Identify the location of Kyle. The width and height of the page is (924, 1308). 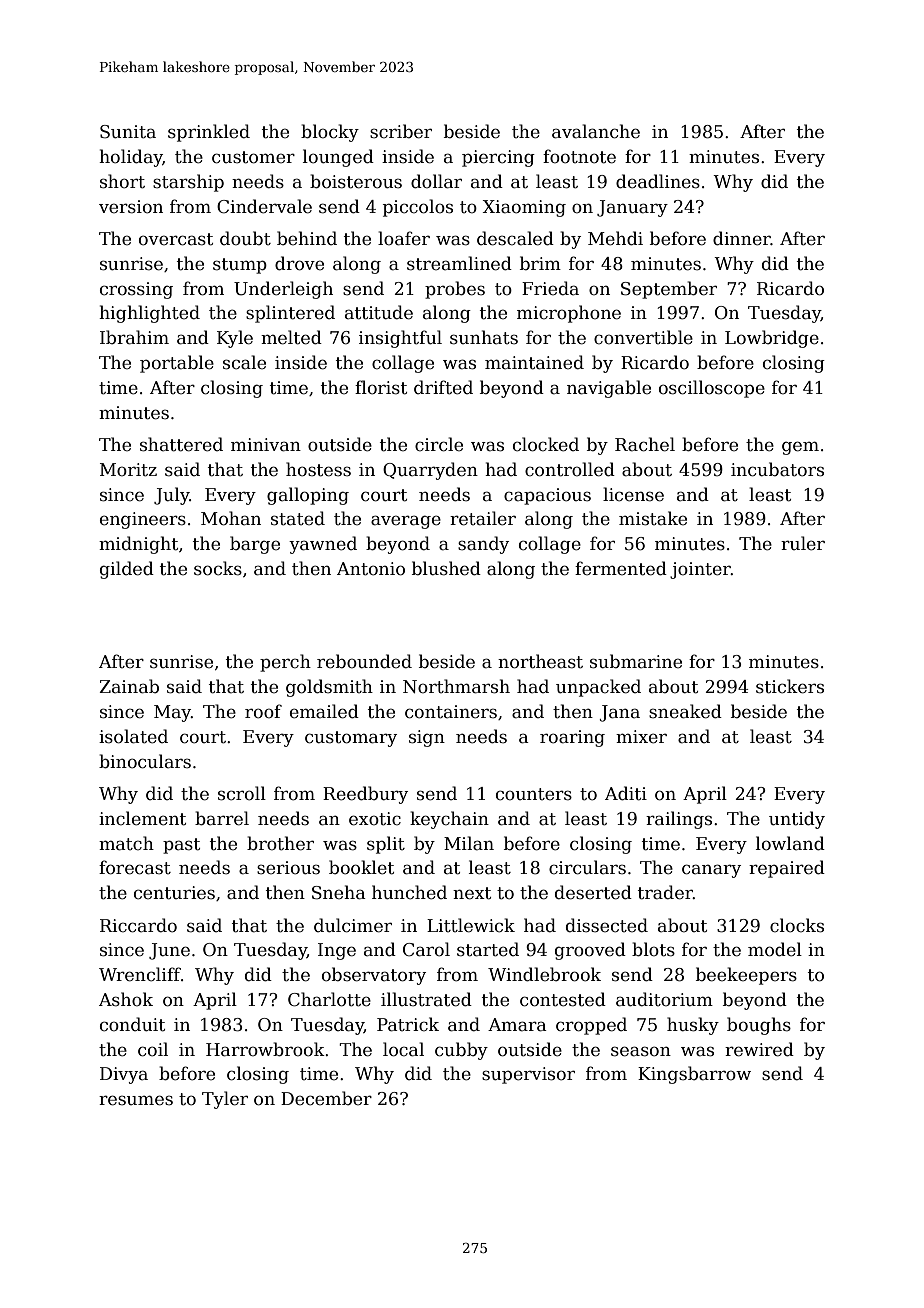
(235, 339).
